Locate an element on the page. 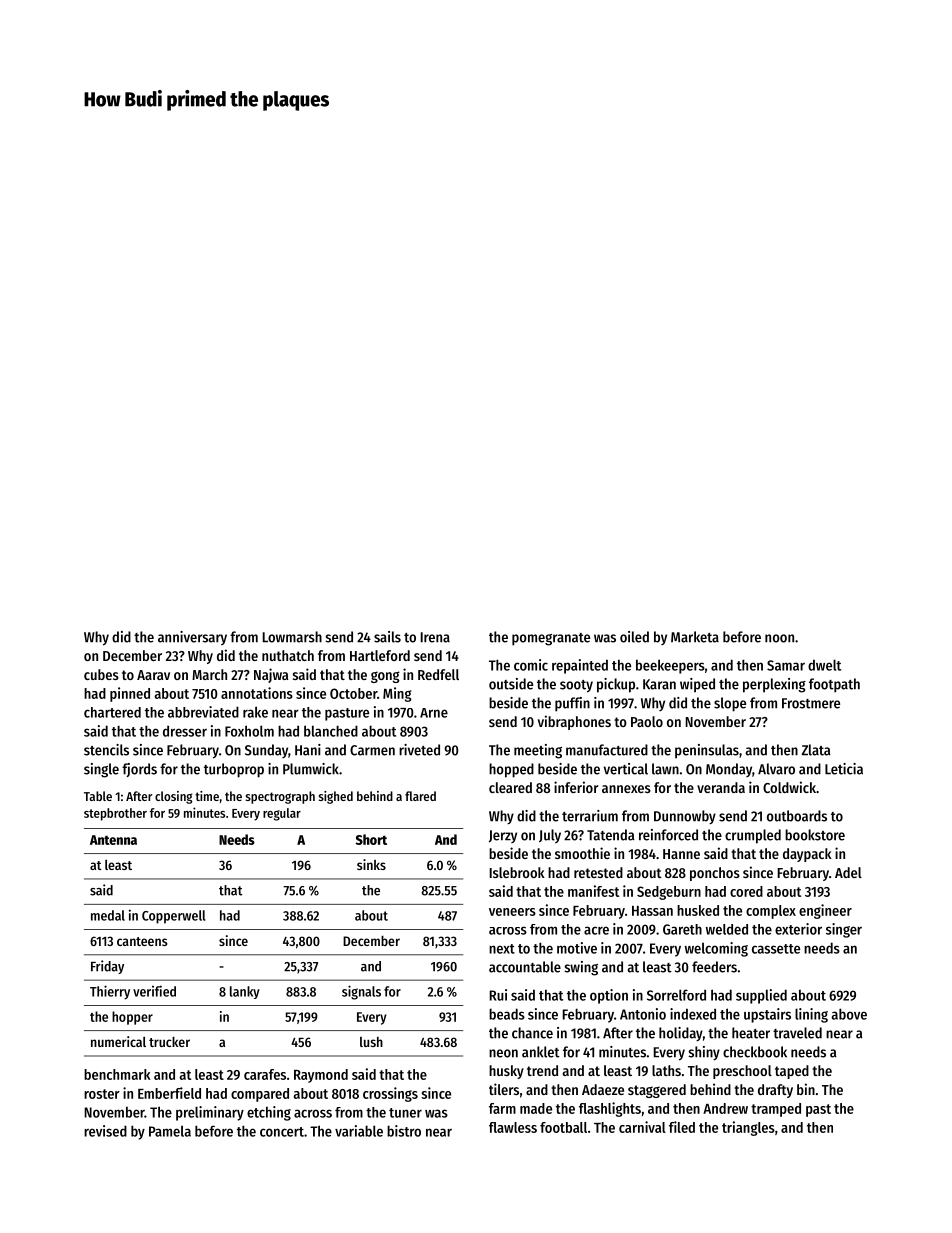  pomegranate is located at coordinates (551, 639).
